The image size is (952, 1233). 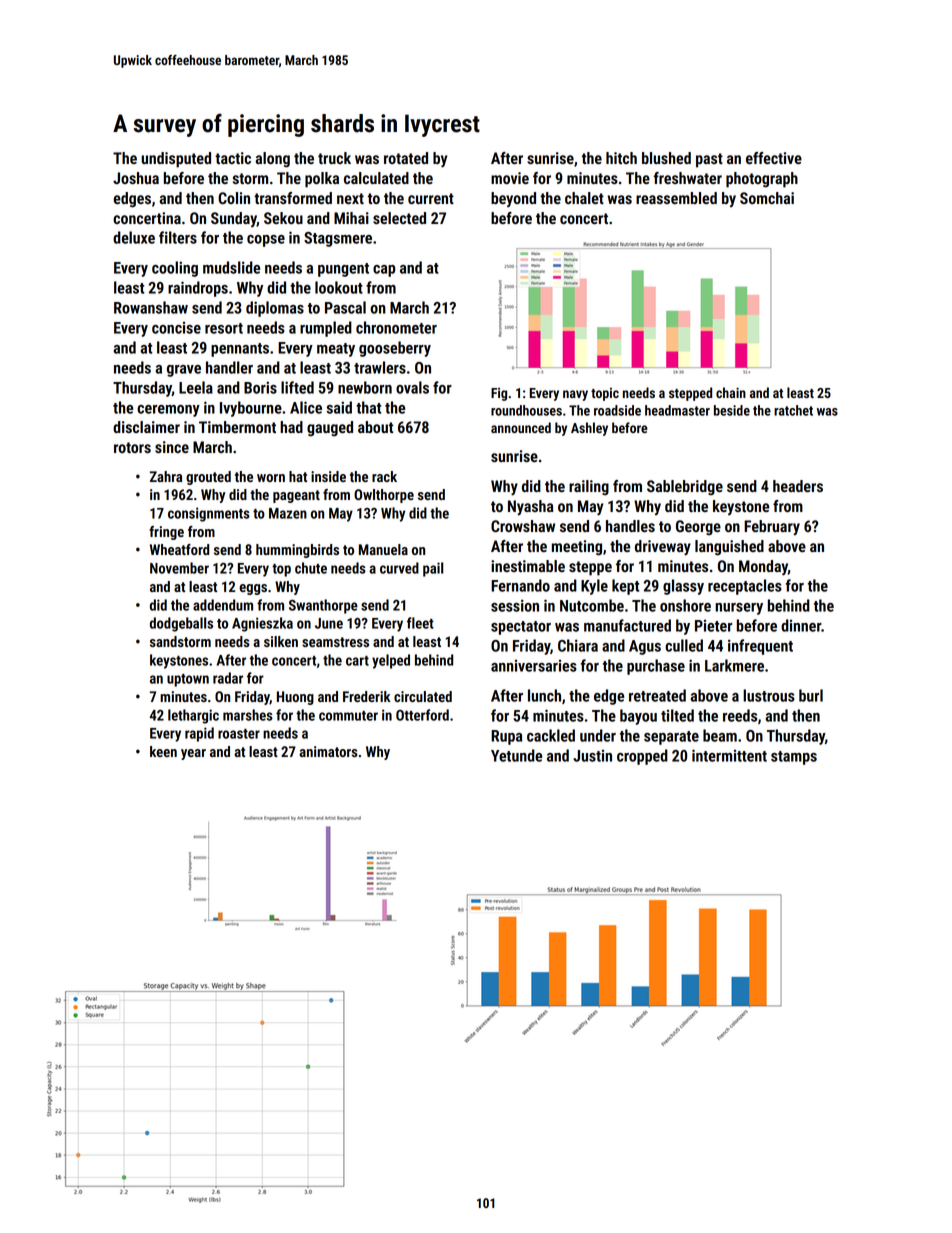 What do you see at coordinates (731, 392) in the document?
I see `chain` at bounding box center [731, 392].
